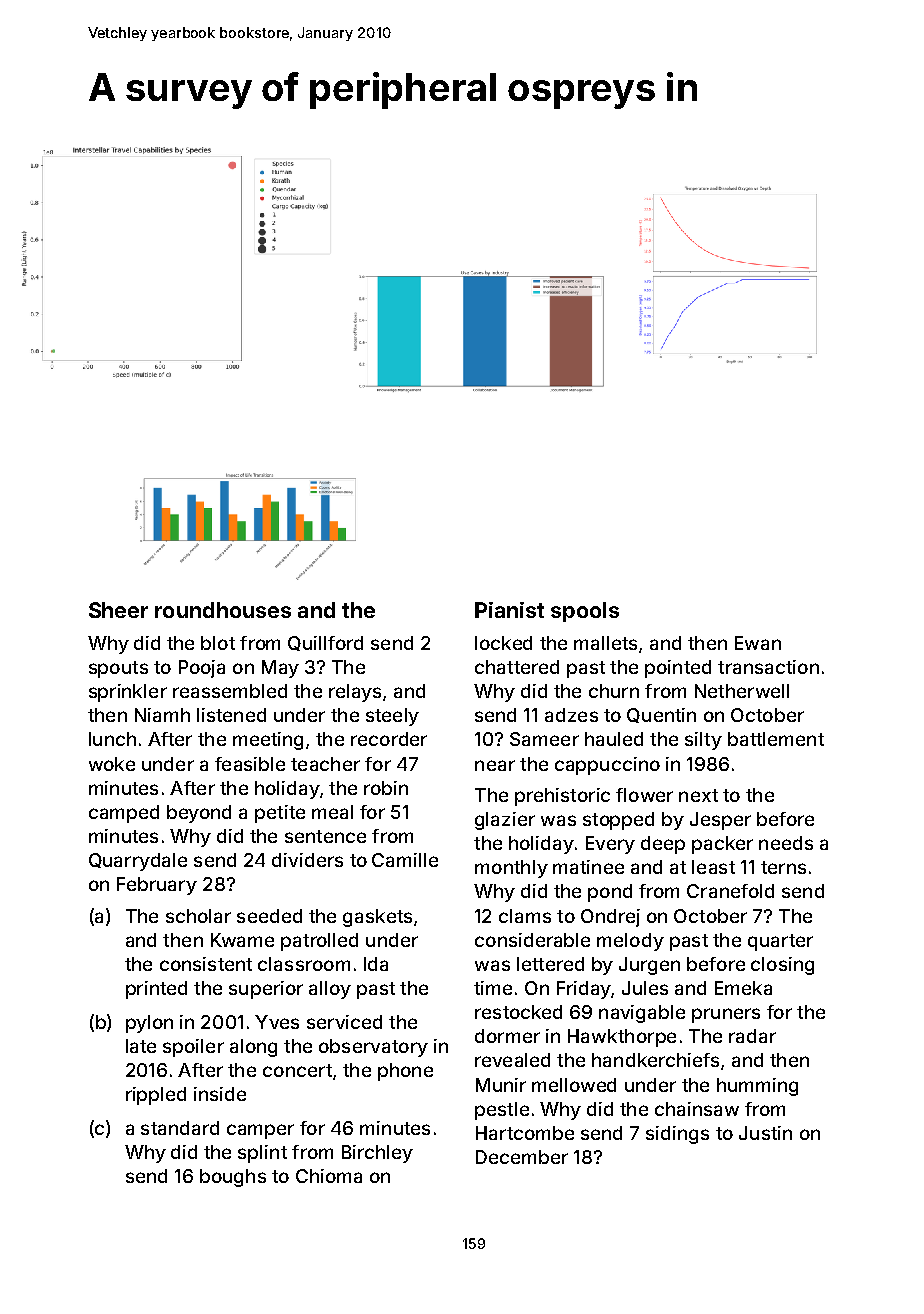  I want to click on Niamh, so click(162, 715).
